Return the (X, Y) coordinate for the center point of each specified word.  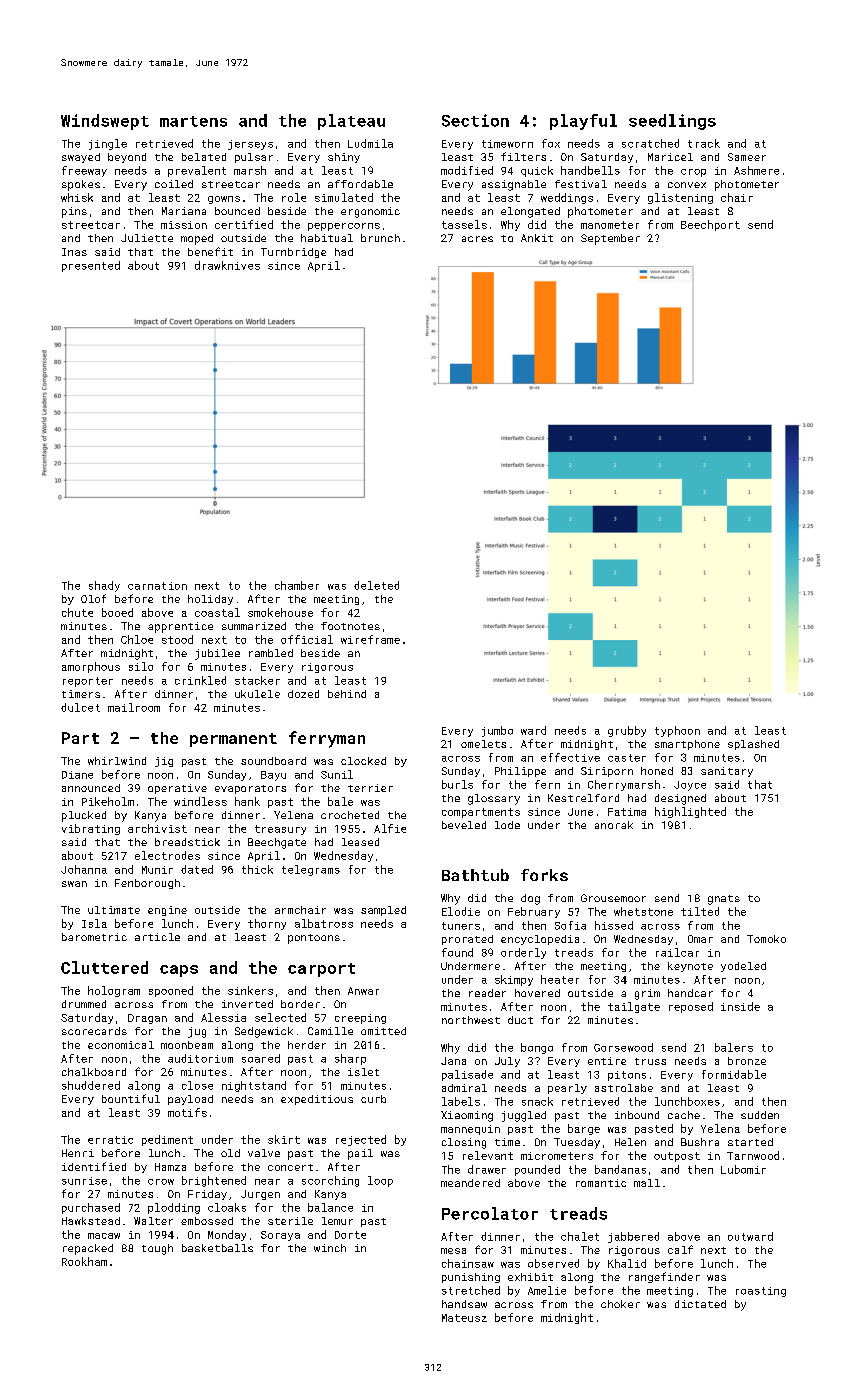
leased (360, 842)
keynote (690, 967)
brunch (380, 238)
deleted (376, 585)
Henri (78, 1153)
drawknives (227, 265)
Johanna (84, 869)
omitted (383, 1031)
